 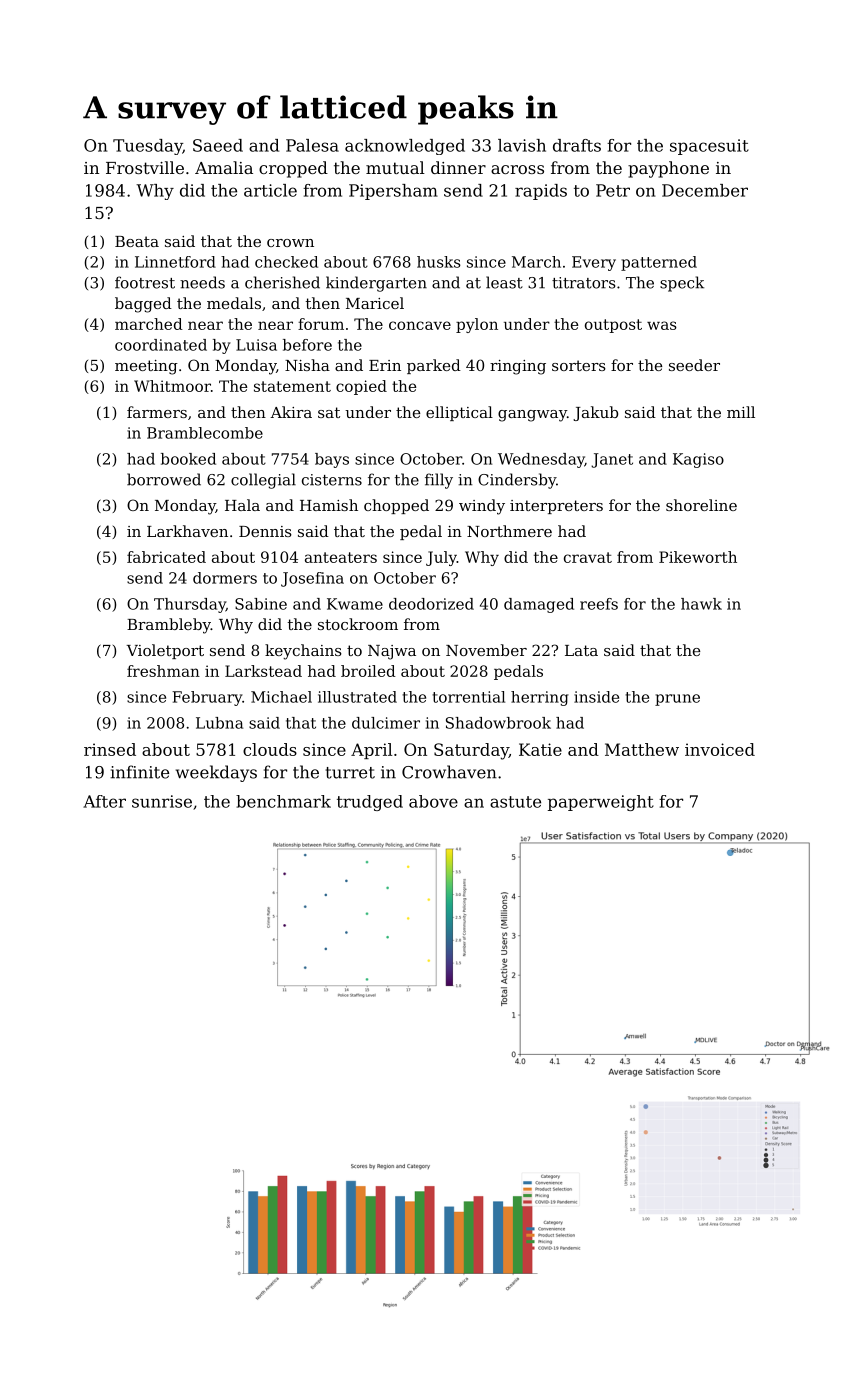 I want to click on spacesuit, so click(x=709, y=147).
